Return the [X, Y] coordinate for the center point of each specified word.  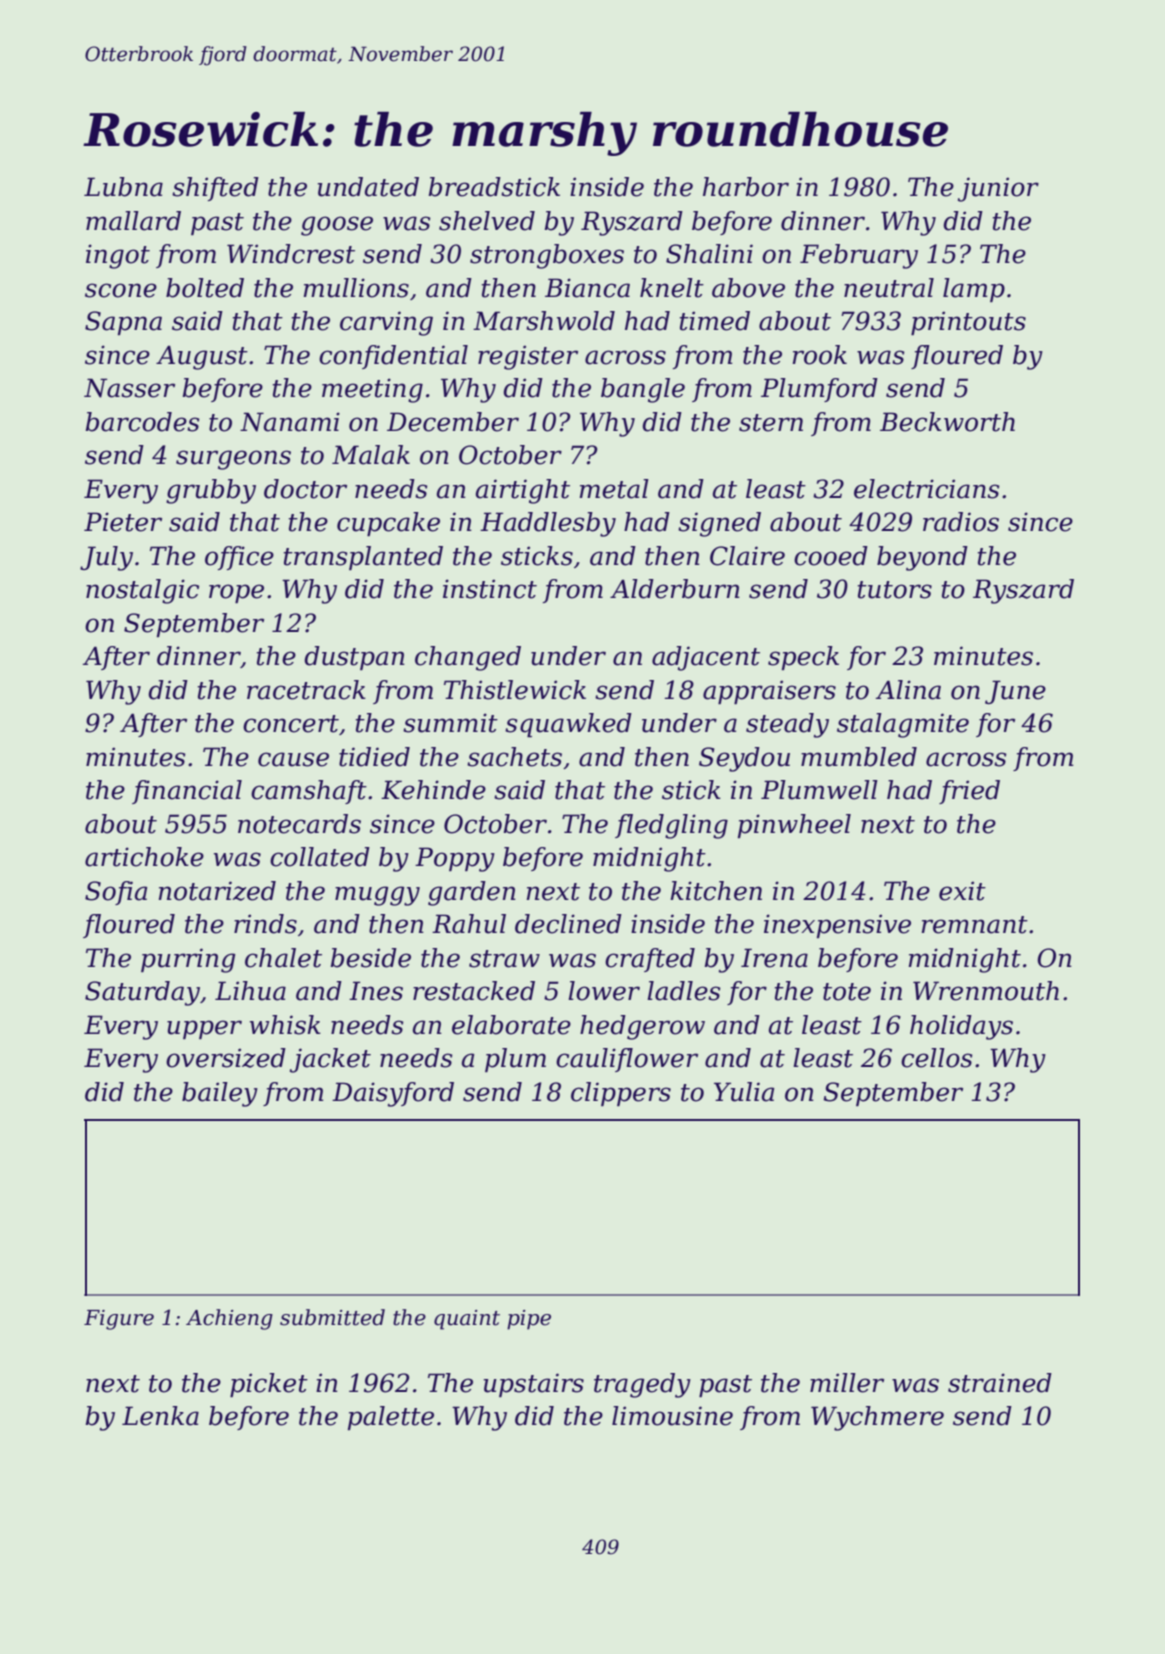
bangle [643, 390]
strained [1000, 1383]
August [202, 357]
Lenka [160, 1416]
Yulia [744, 1092]
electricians [927, 489]
